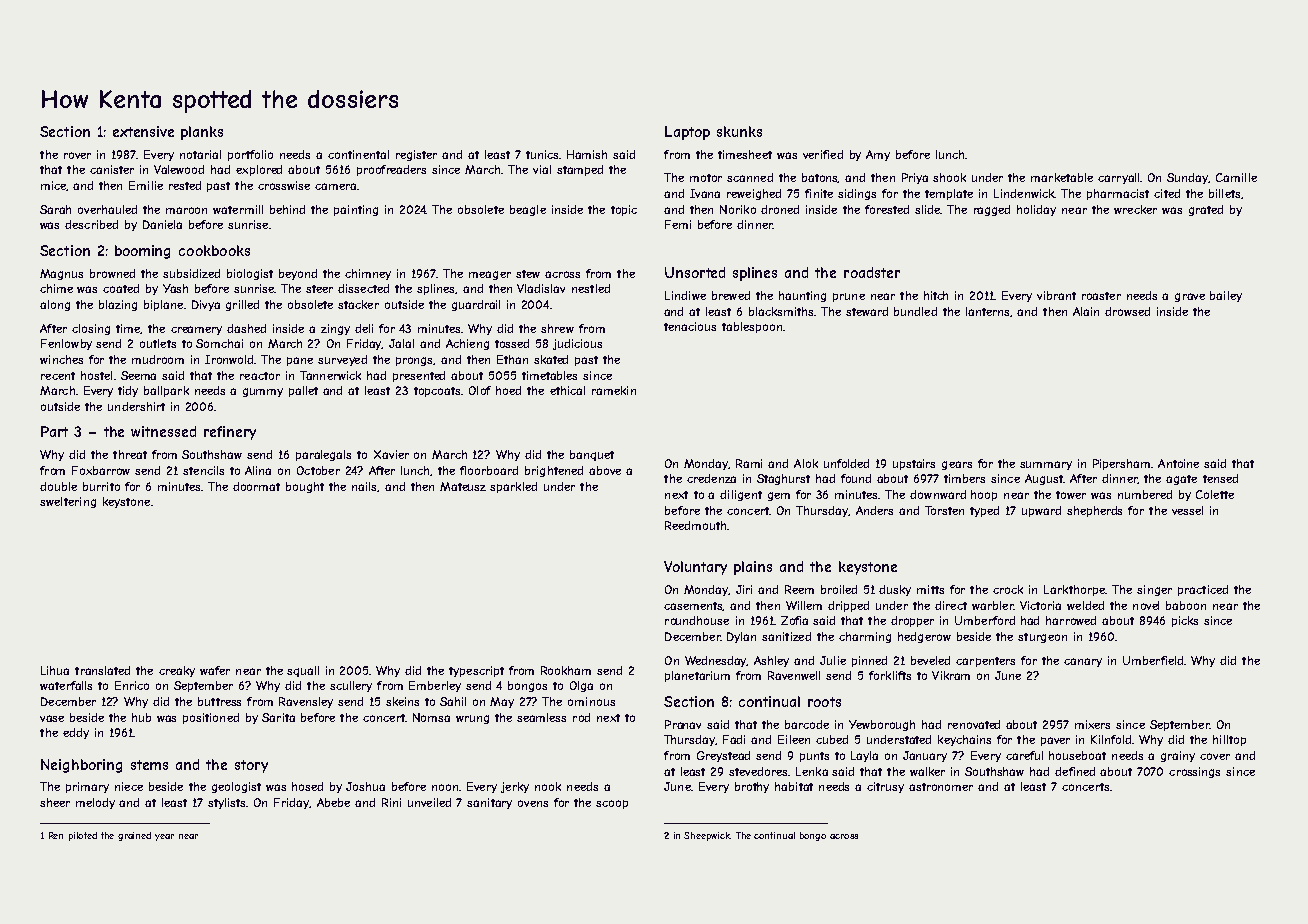 This page has width=1308, height=924. What do you see at coordinates (236, 787) in the page?
I see `geologist` at bounding box center [236, 787].
